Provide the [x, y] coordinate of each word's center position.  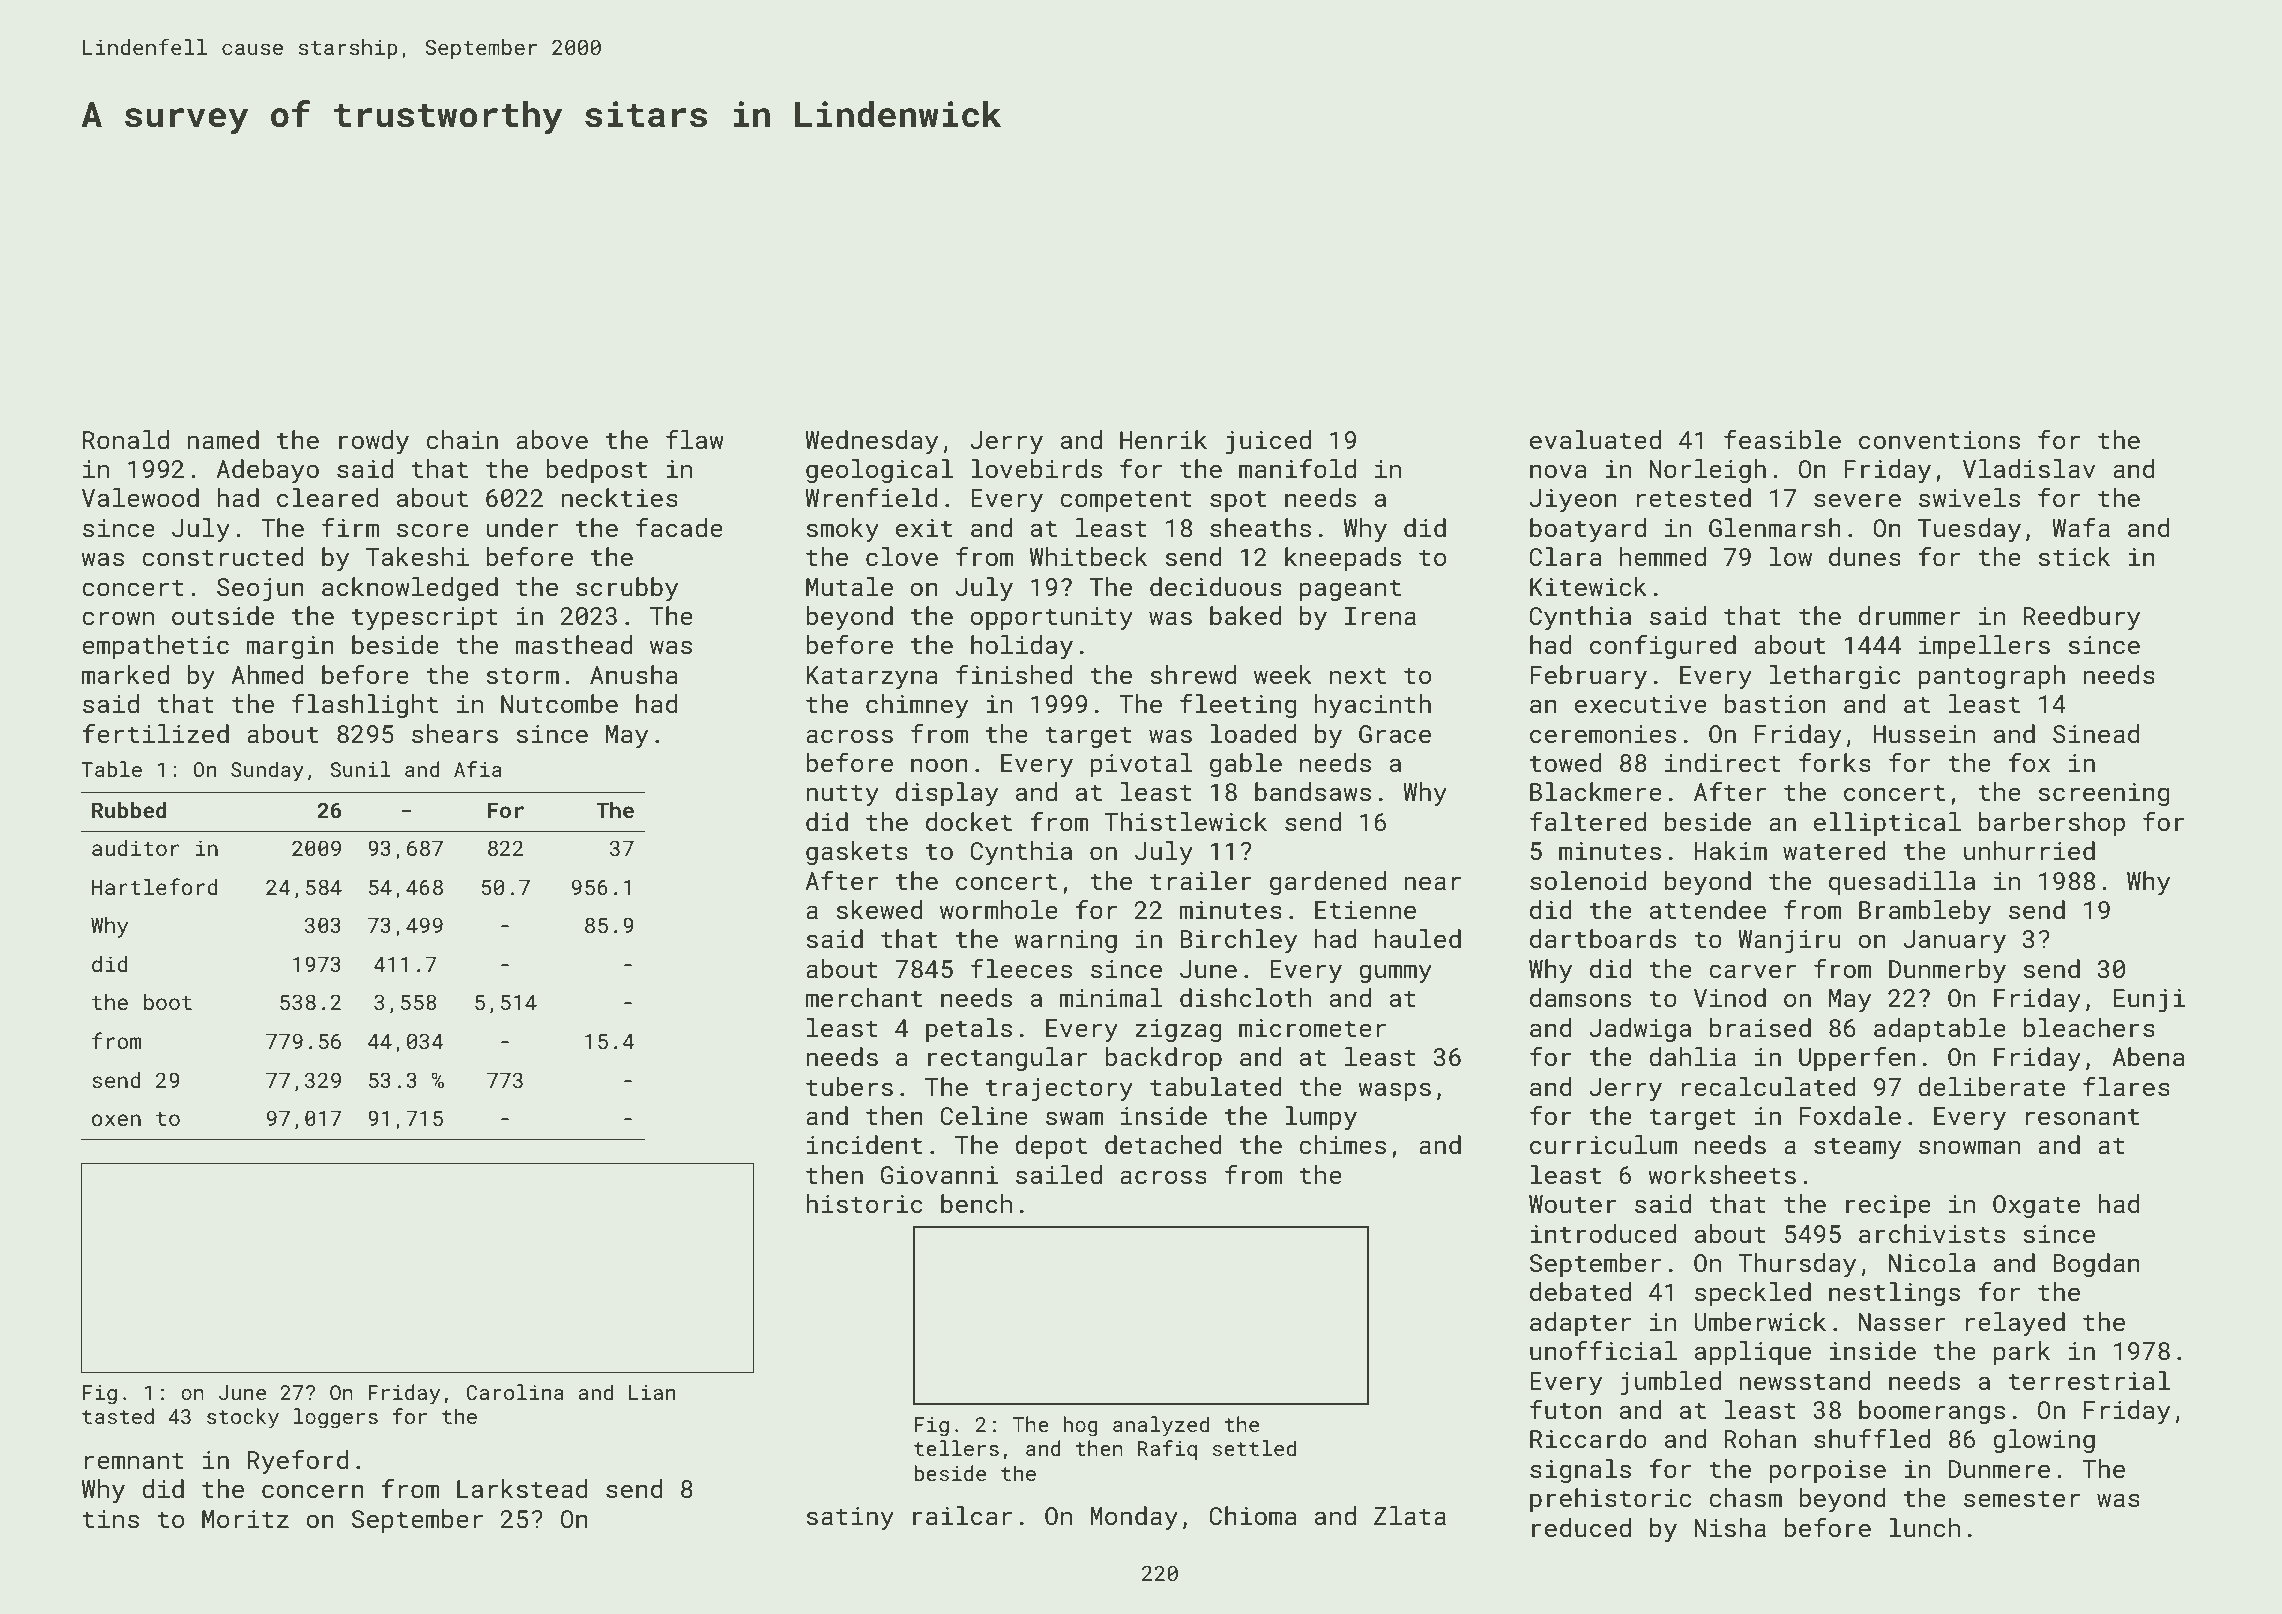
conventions [1939, 440]
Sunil [360, 769]
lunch [1924, 1528]
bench [976, 1204]
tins [110, 1519]
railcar [962, 1515]
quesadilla [1902, 883]
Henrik [1163, 440]
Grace [1395, 734]
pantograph [1992, 677]
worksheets [1722, 1175]
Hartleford [155, 886]
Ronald [126, 440]
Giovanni [939, 1175]
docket [969, 822]
